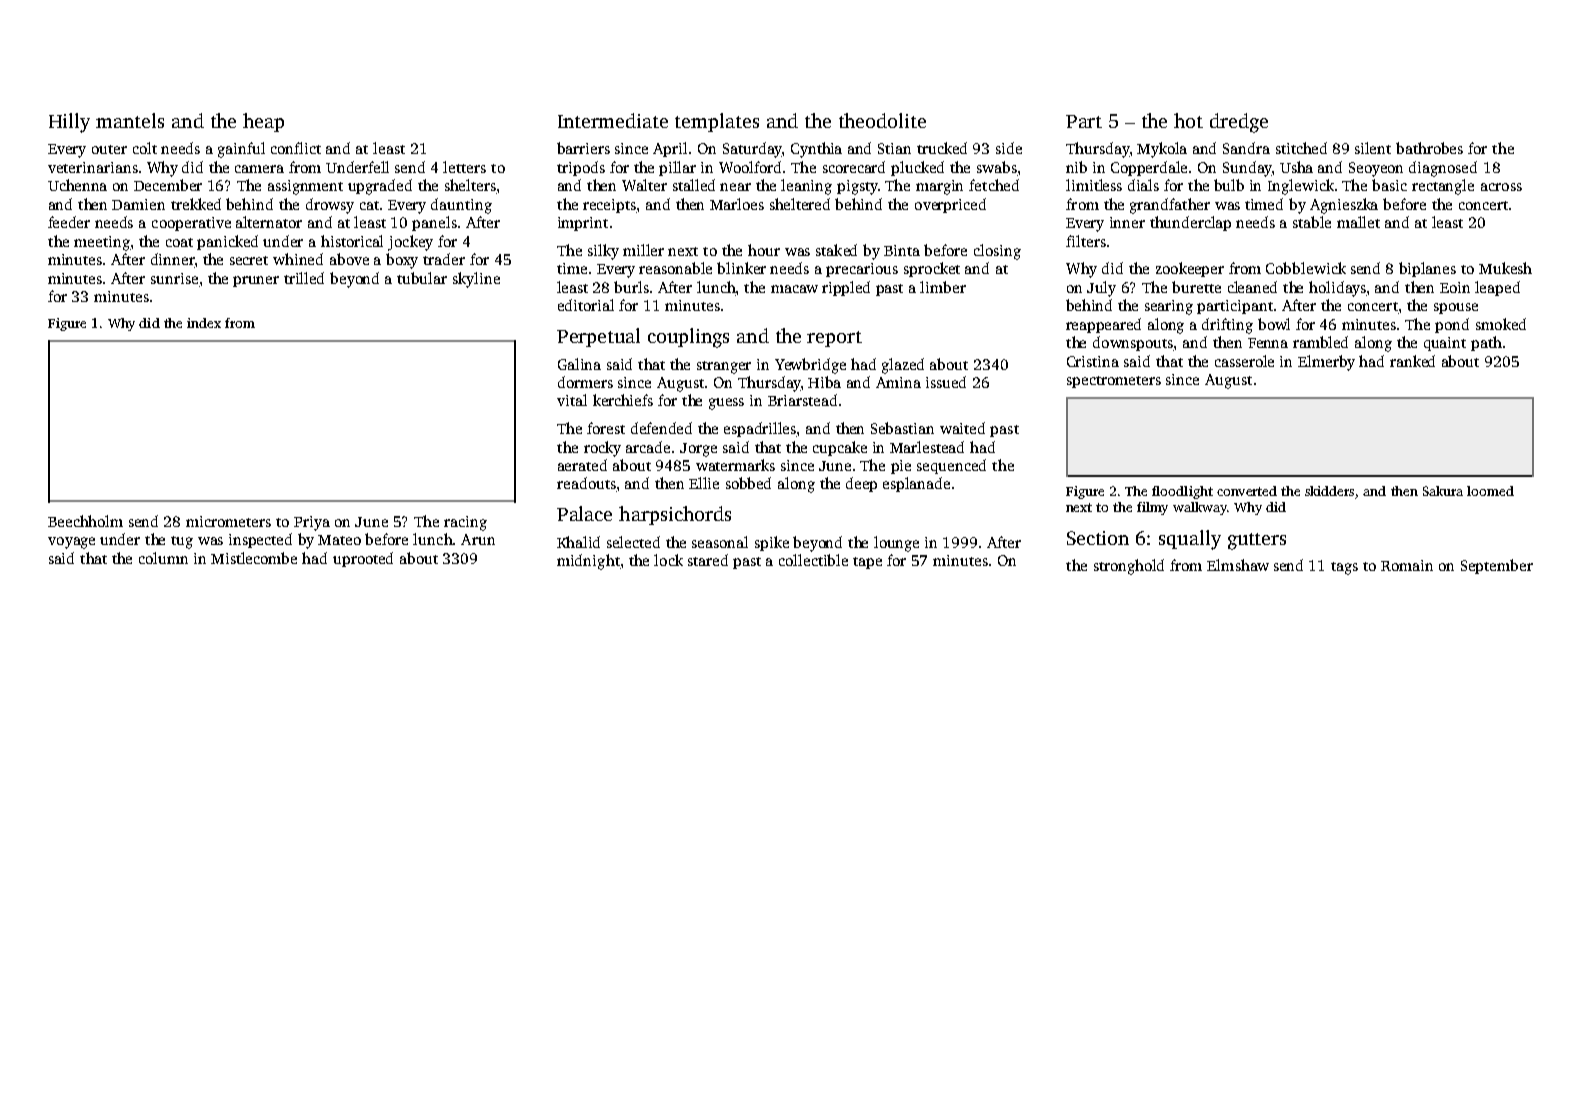  I want to click on conflict, so click(296, 148).
